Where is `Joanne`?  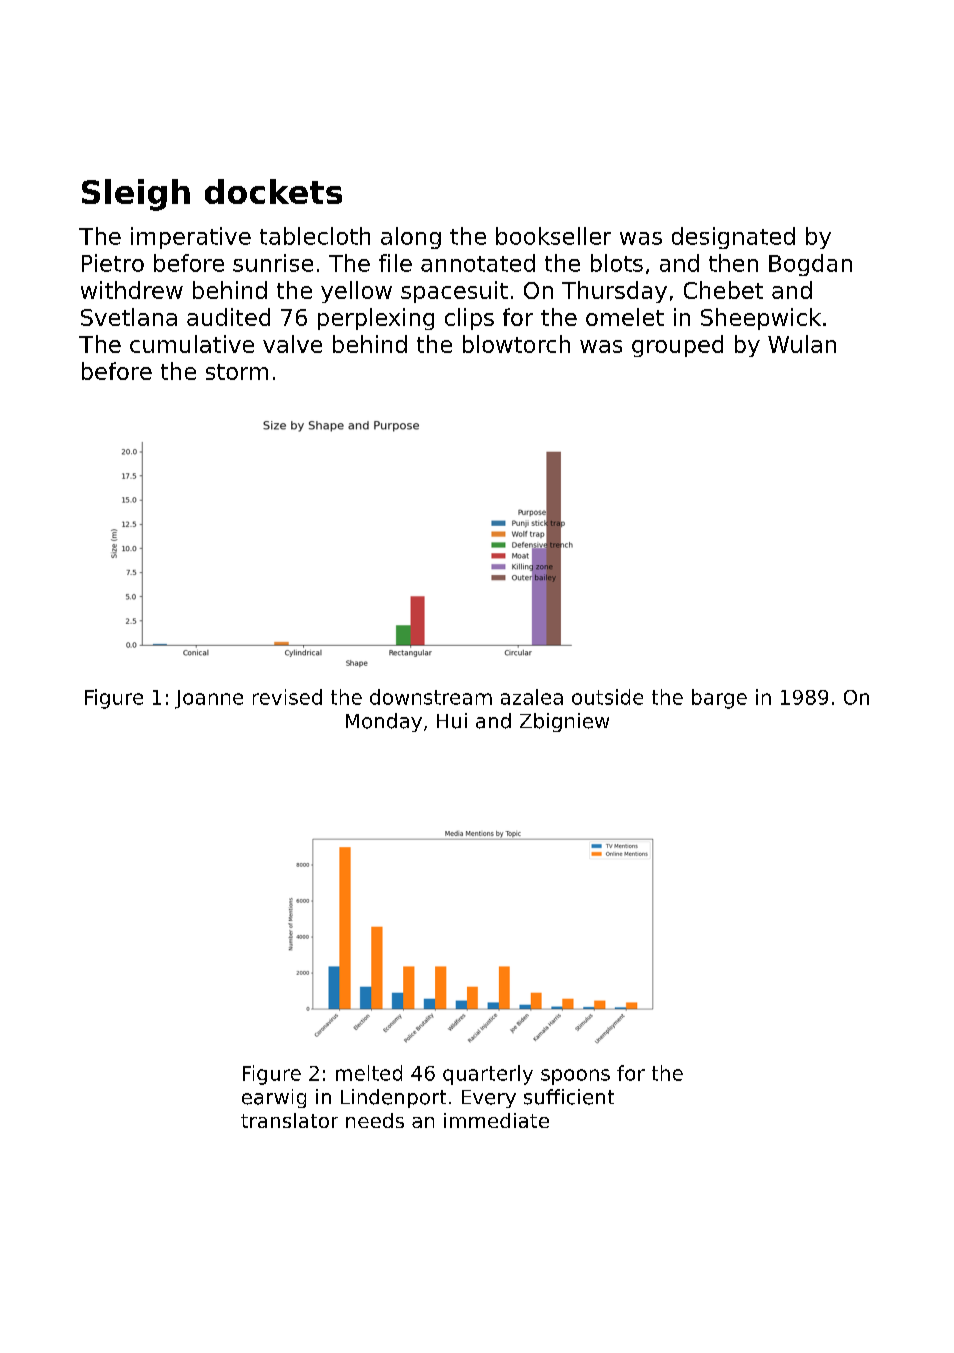
Joanne is located at coordinates (209, 699).
